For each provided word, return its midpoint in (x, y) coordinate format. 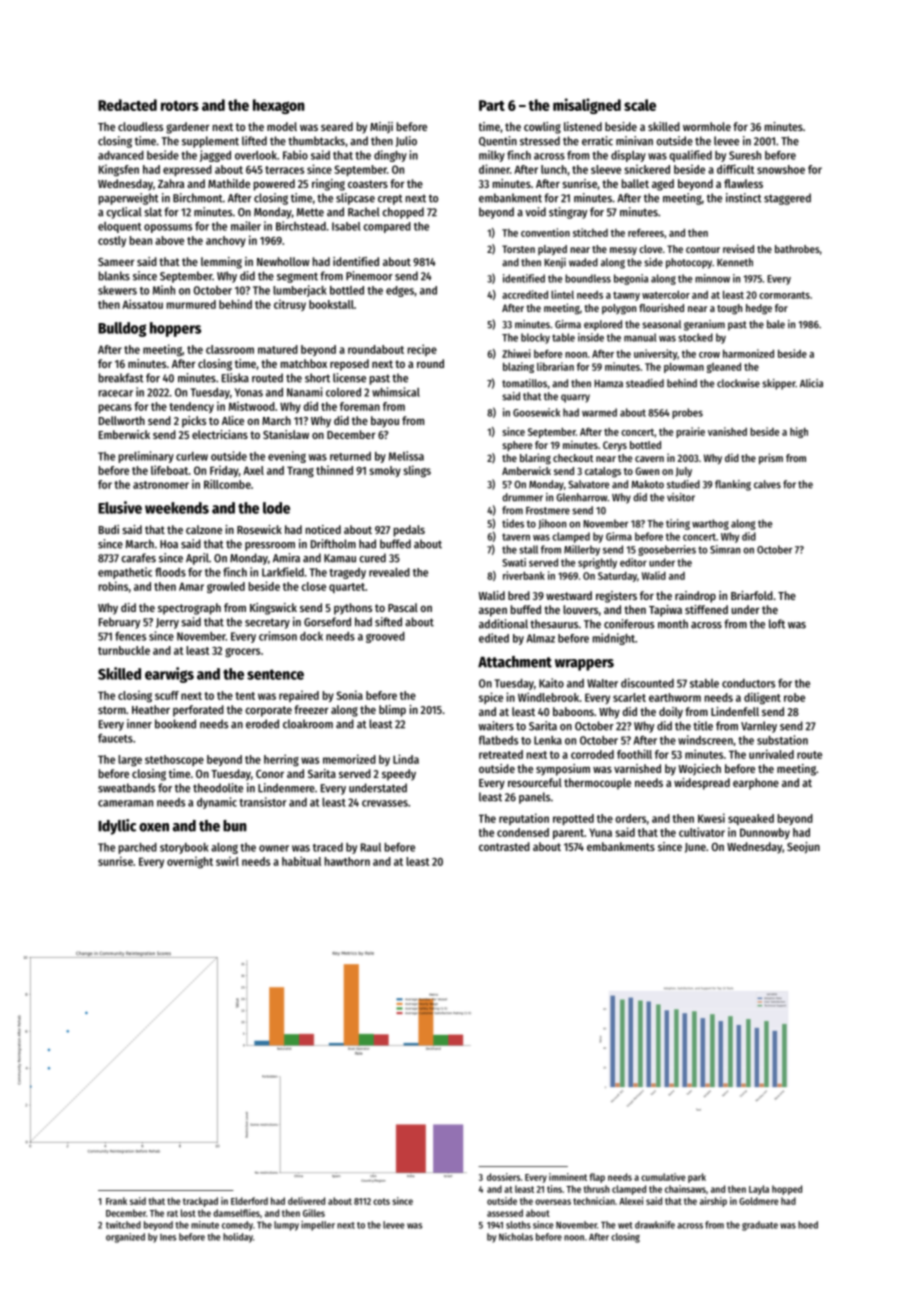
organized (125, 1238)
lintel (562, 294)
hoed (808, 1225)
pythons (353, 609)
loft (777, 624)
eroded (262, 724)
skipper (778, 384)
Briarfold (752, 595)
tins (554, 1189)
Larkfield (283, 572)
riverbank (524, 575)
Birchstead (301, 226)
